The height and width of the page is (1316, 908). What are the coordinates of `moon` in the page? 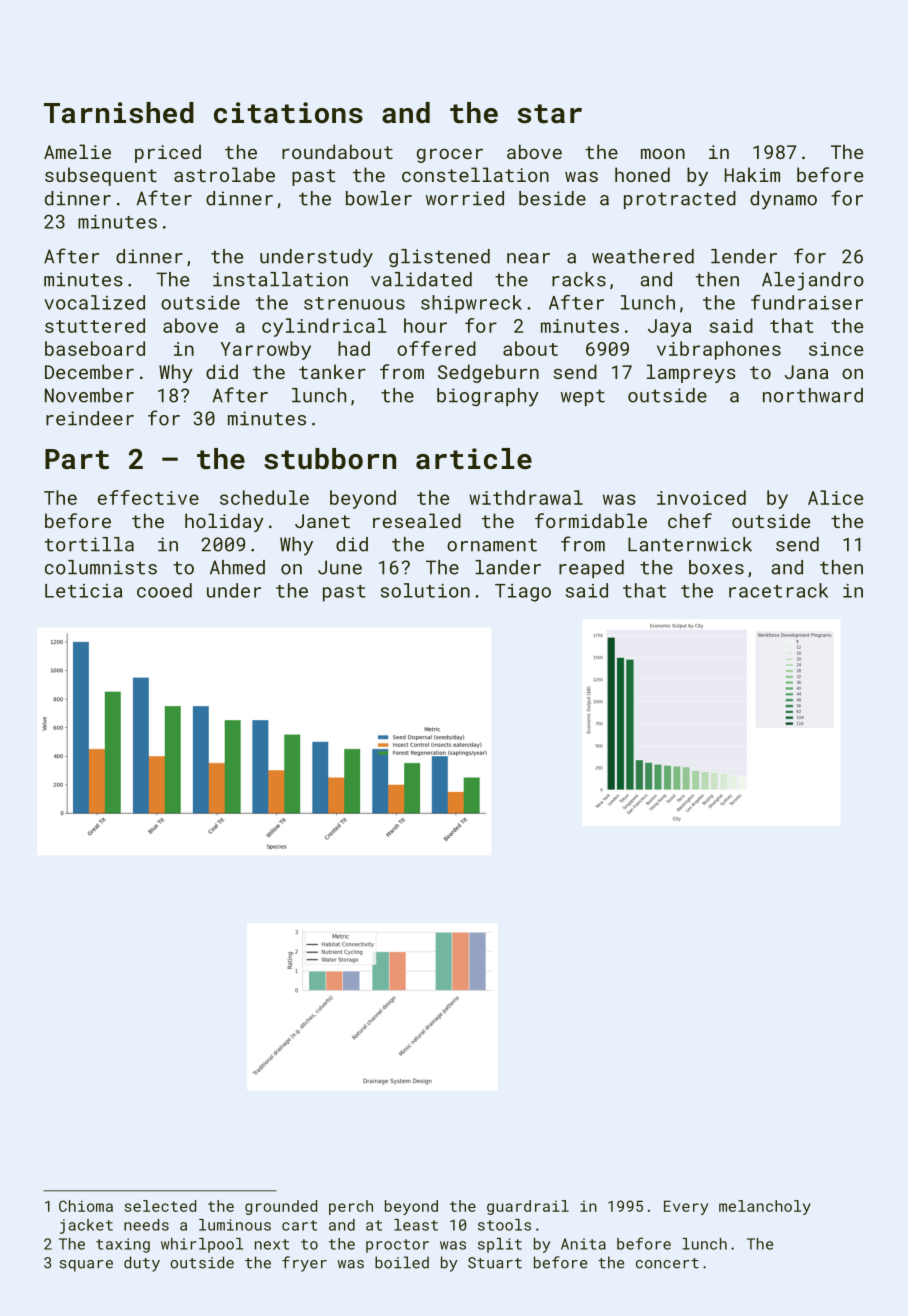 It's located at (663, 153).
